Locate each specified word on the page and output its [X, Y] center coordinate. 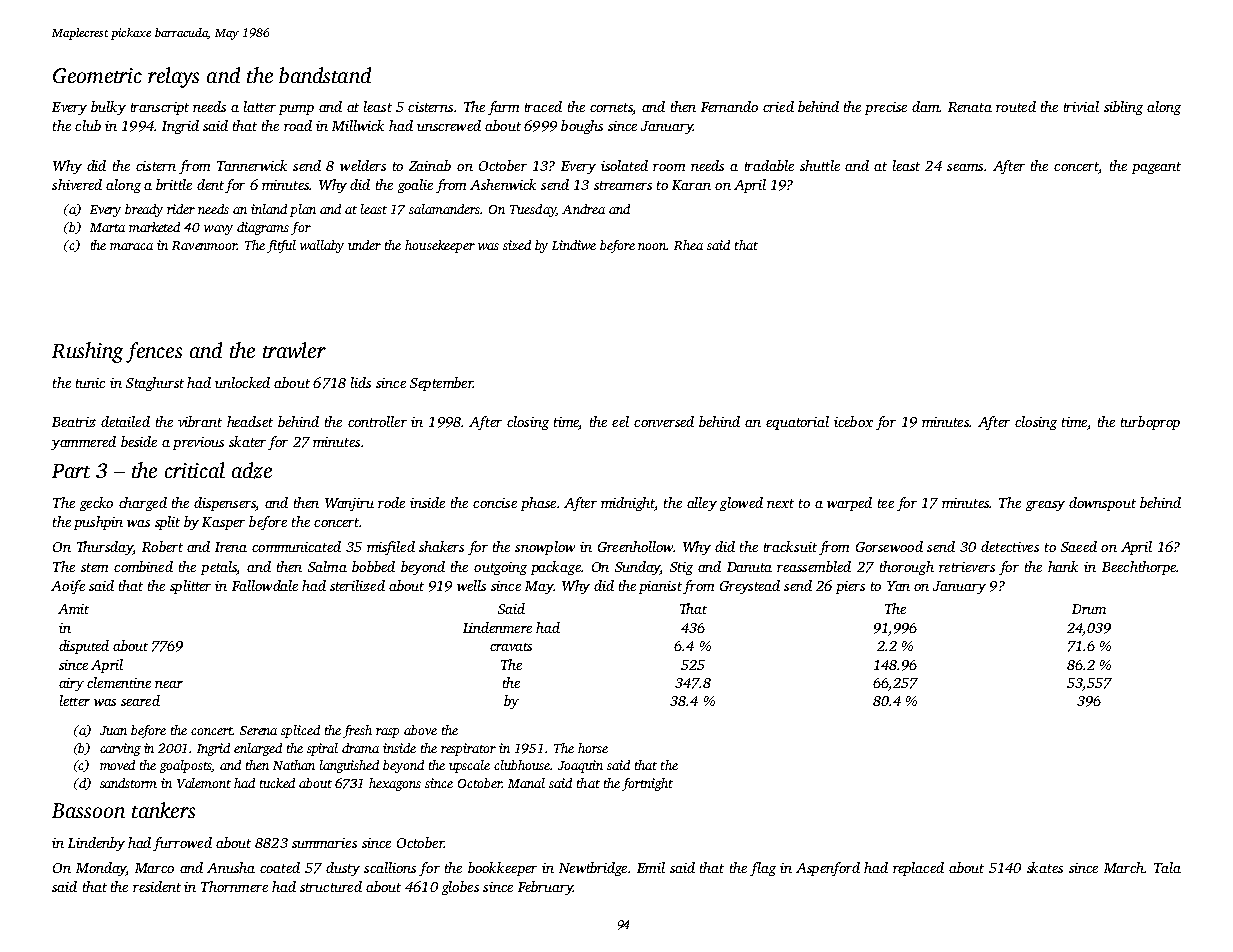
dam [925, 106]
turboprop [1150, 423]
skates [1045, 867]
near [169, 684]
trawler [294, 350]
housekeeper [440, 246]
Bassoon [88, 810]
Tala [1167, 867]
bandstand [325, 75]
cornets [611, 109]
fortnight [647, 784]
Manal [526, 783]
